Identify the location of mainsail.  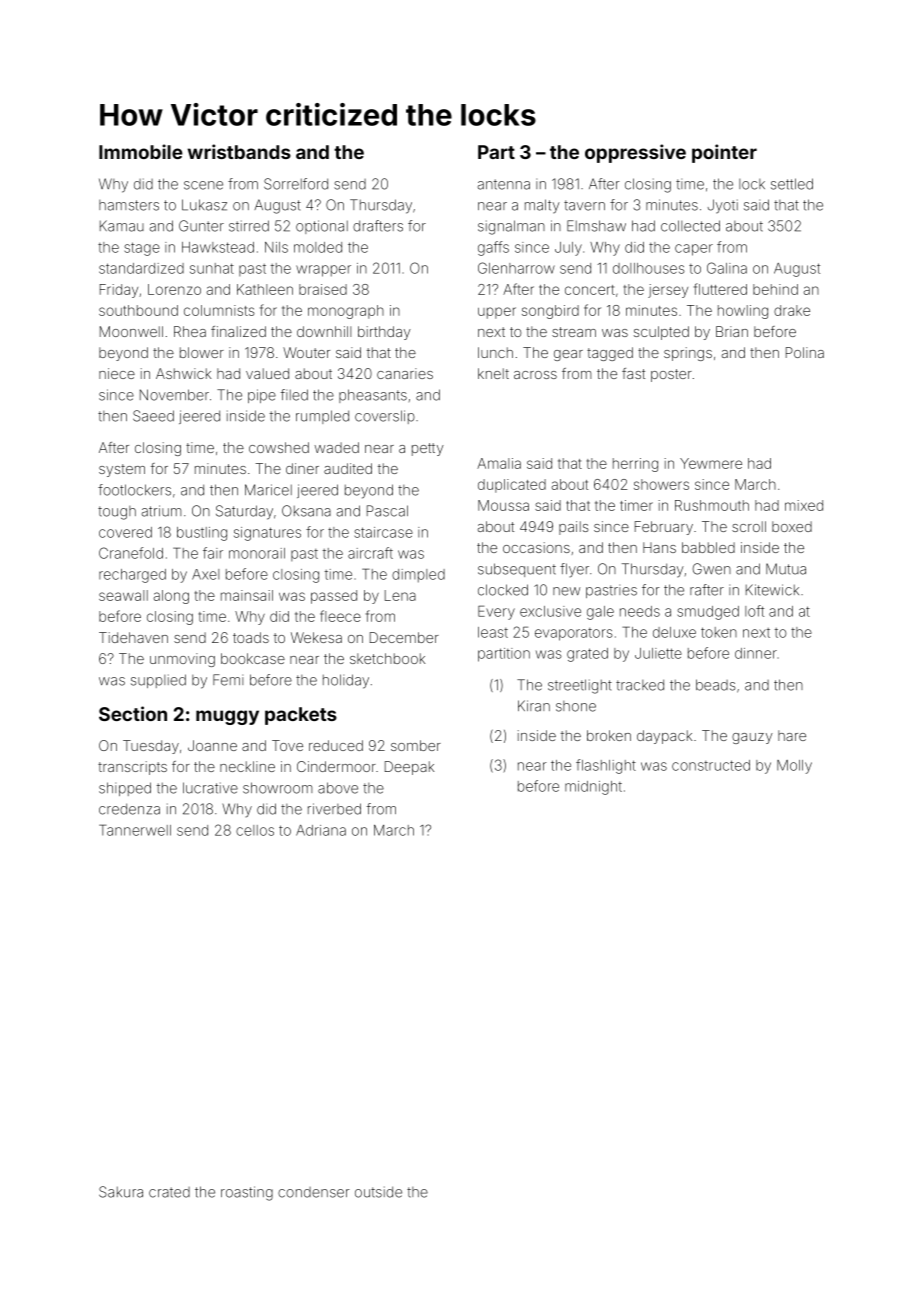
(247, 595).
